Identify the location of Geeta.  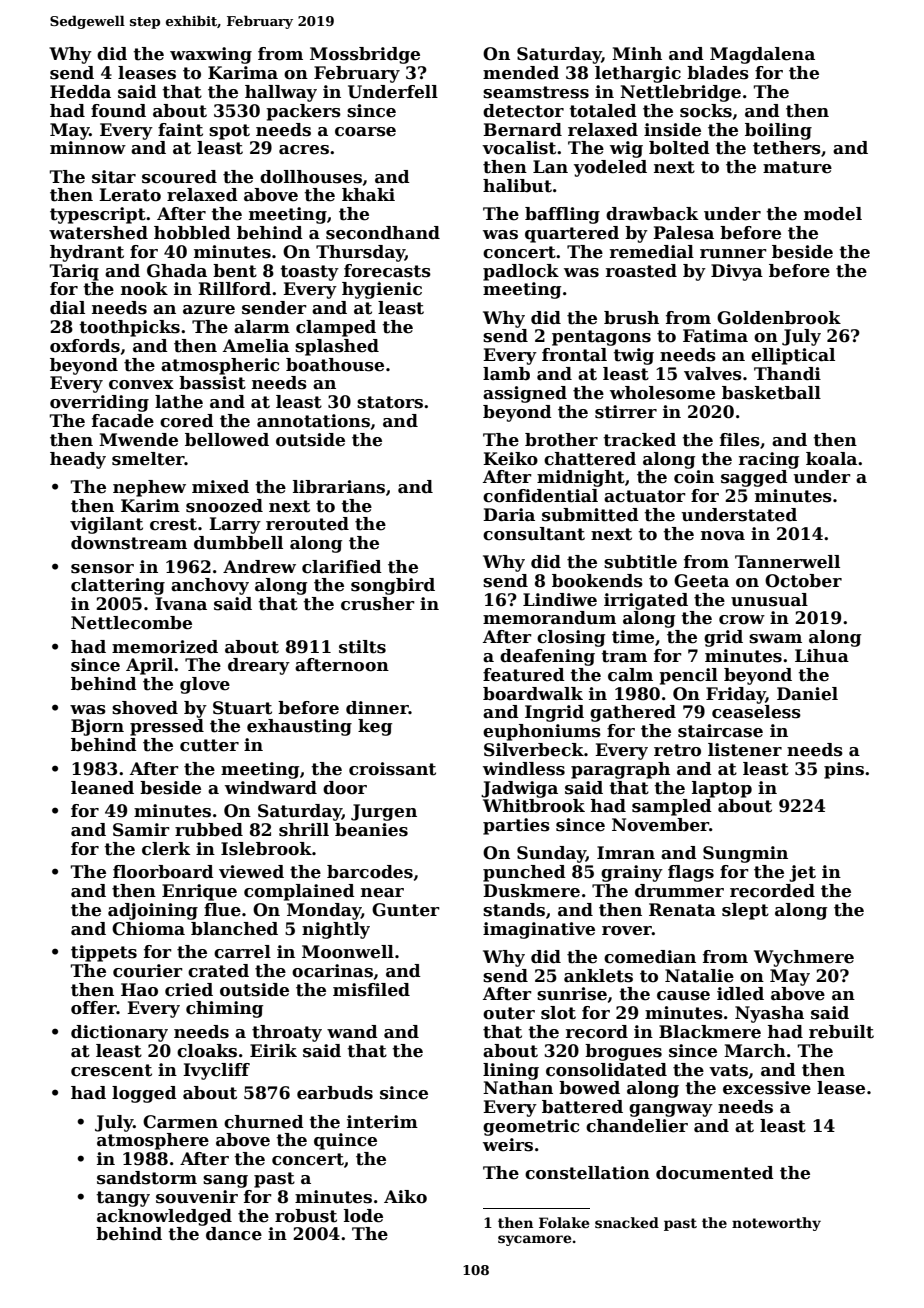
(701, 581).
